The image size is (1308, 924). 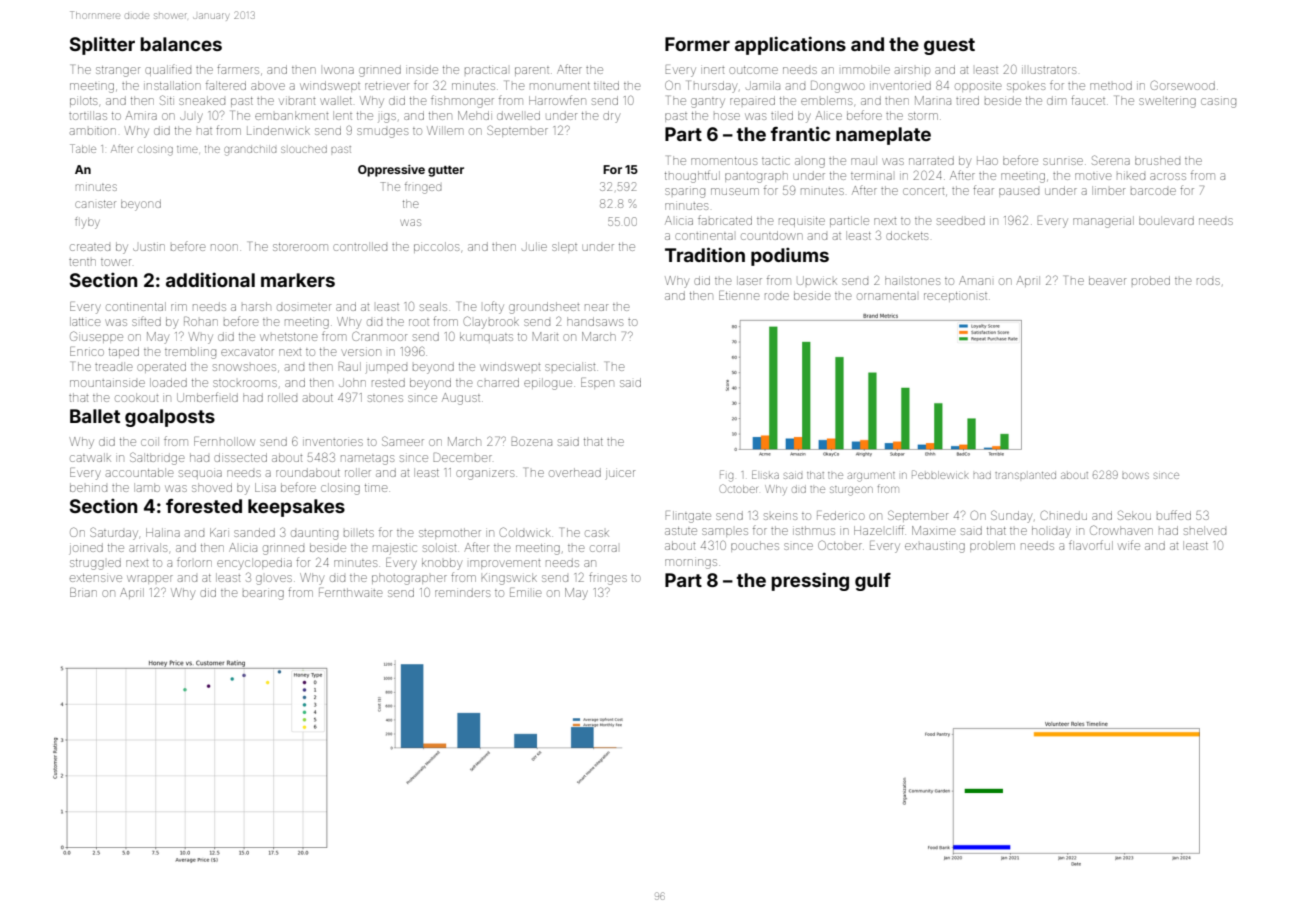 I want to click on Former, so click(x=697, y=44).
